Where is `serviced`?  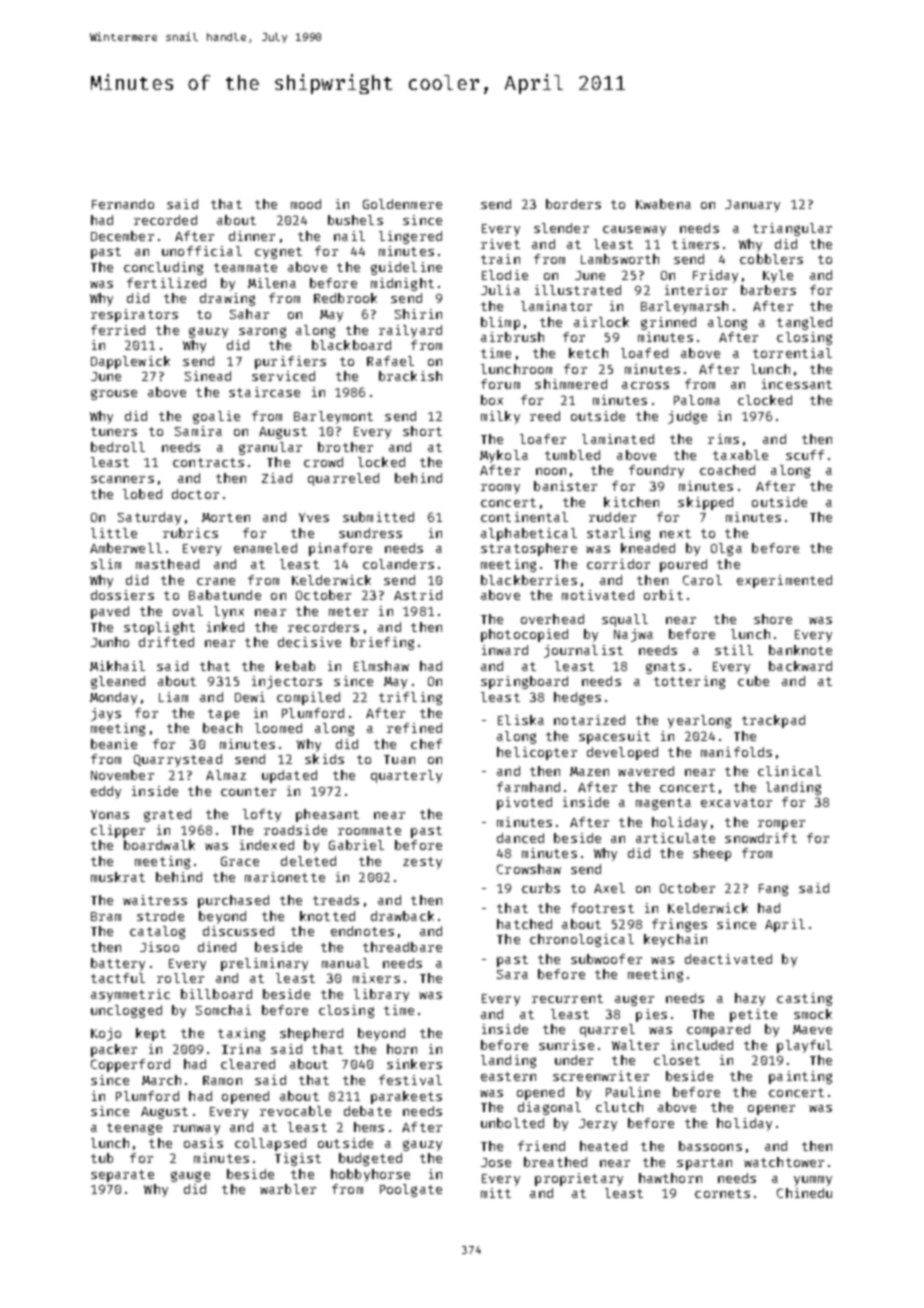 serviced is located at coordinates (283, 376).
